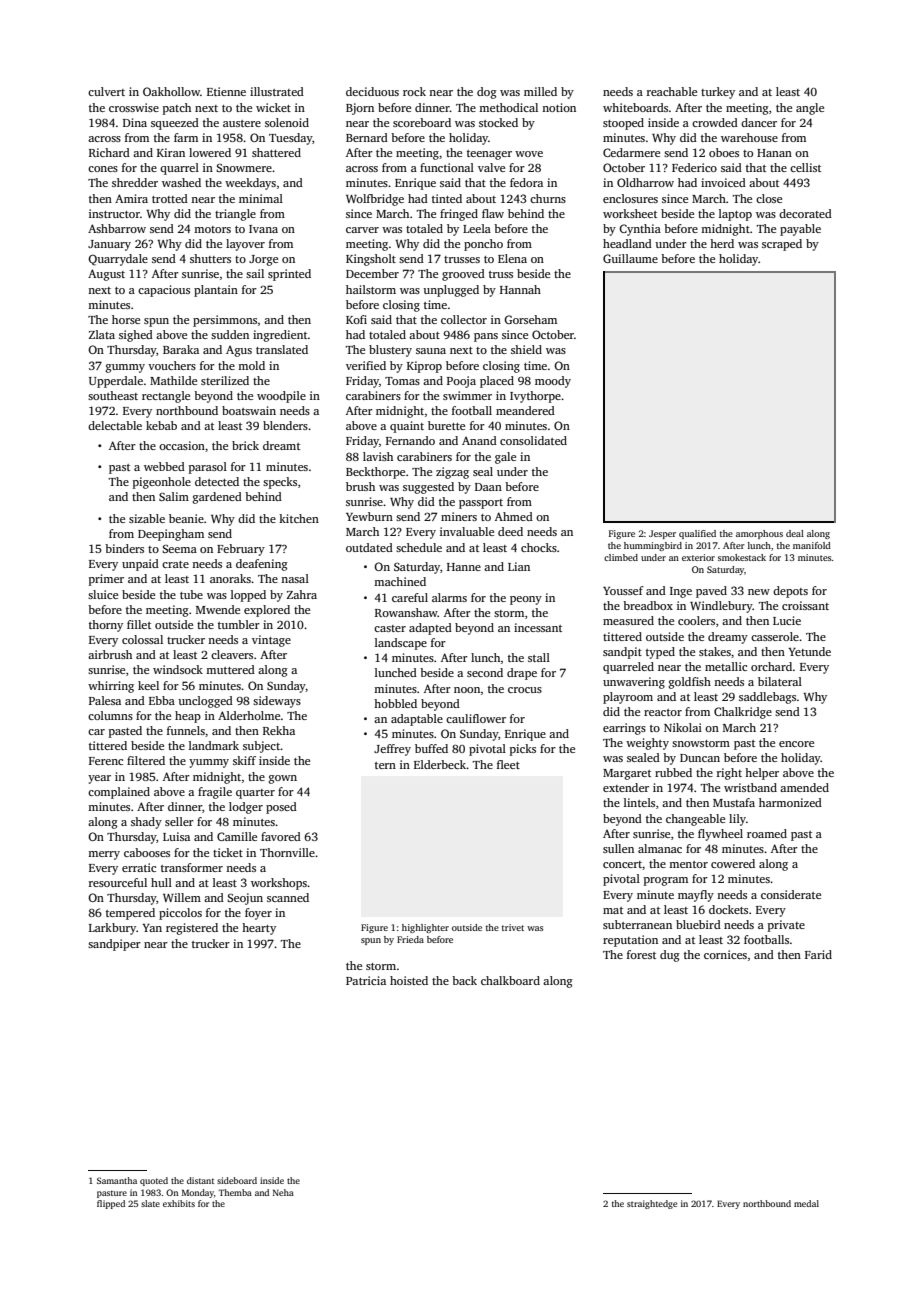 Image resolution: width=924 pixels, height=1308 pixels. Describe the element at coordinates (422, 122) in the screenshot. I see `scoreboard` at that location.
